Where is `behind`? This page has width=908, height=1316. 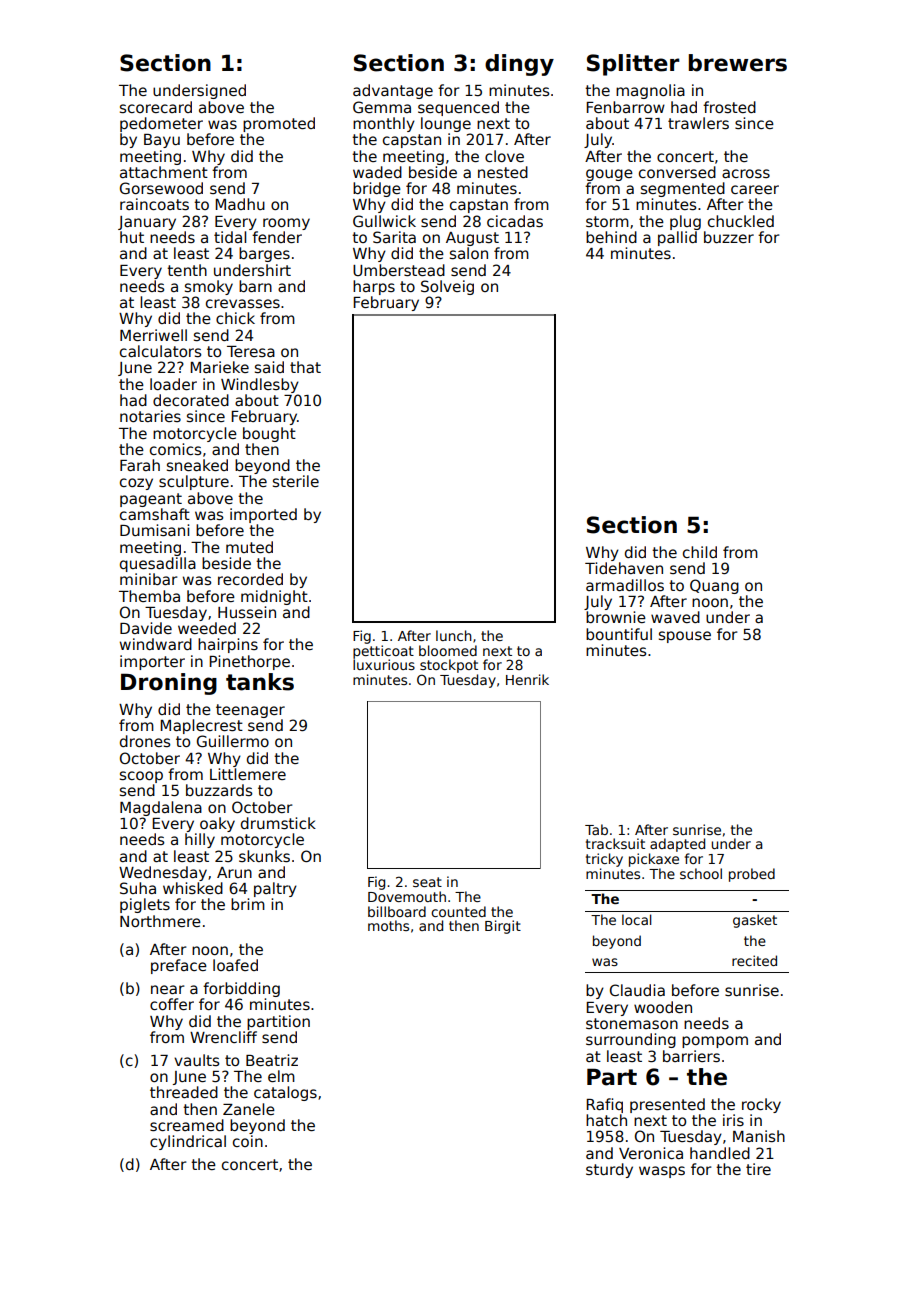 behind is located at coordinates (611, 237).
